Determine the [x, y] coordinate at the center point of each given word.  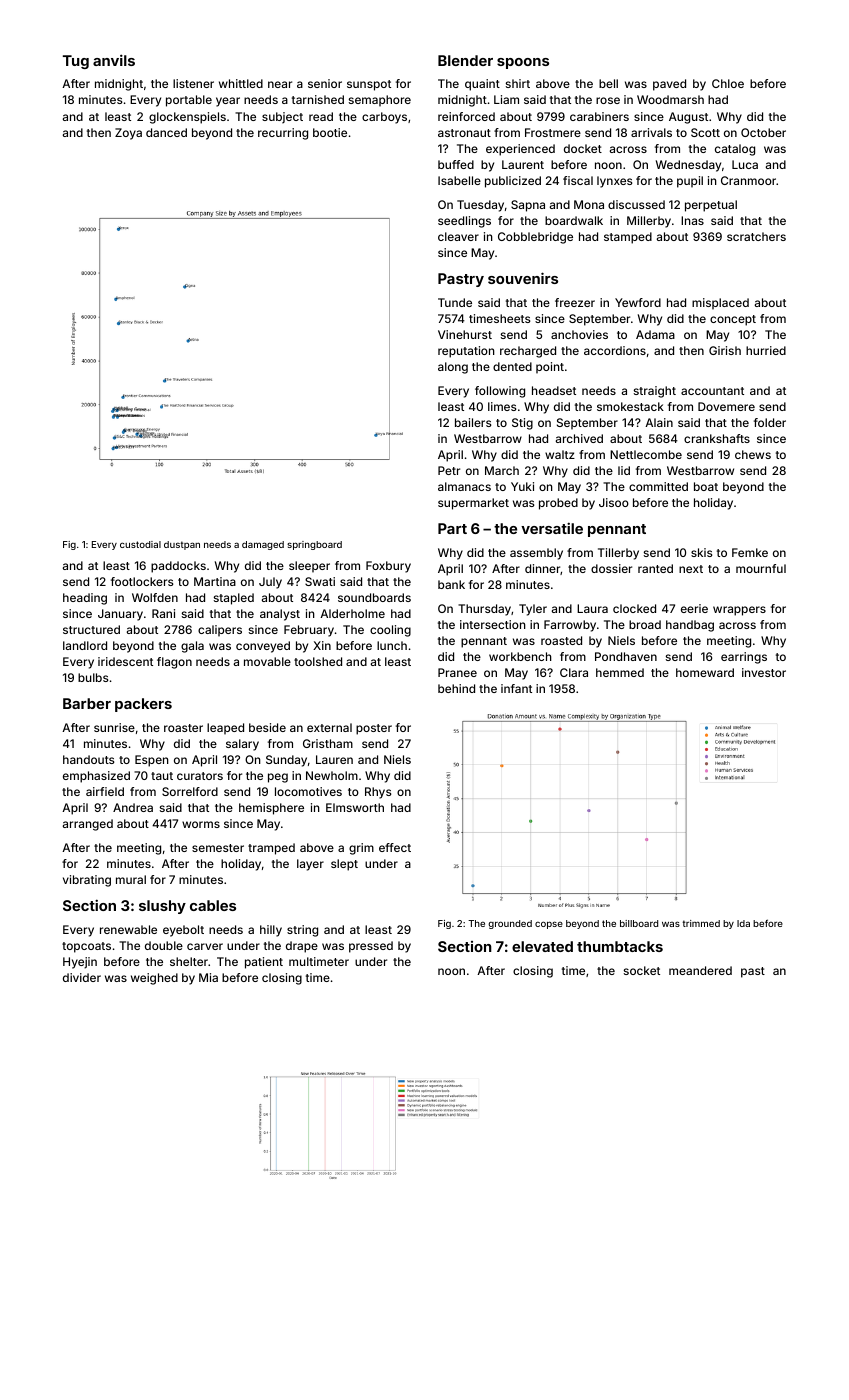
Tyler [533, 610]
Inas [692, 220]
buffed [456, 164]
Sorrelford [190, 791]
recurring [283, 134]
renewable [128, 929]
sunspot [369, 85]
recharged [528, 352]
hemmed [620, 672]
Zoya [128, 134]
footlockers [142, 581]
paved [669, 85]
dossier [611, 568]
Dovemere [726, 406]
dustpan [182, 545]
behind [456, 688]
